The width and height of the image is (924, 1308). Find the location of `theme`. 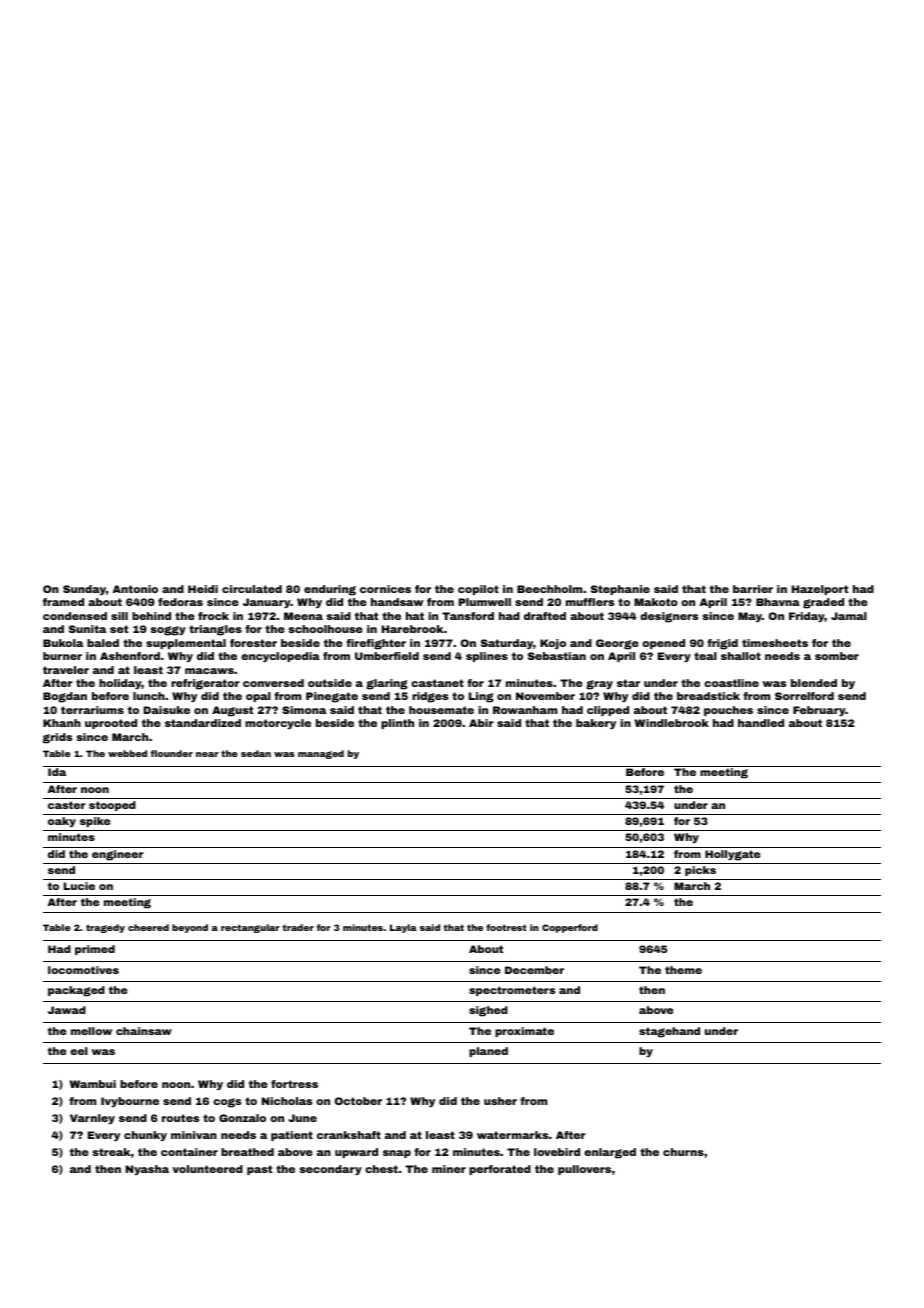

theme is located at coordinates (683, 970).
